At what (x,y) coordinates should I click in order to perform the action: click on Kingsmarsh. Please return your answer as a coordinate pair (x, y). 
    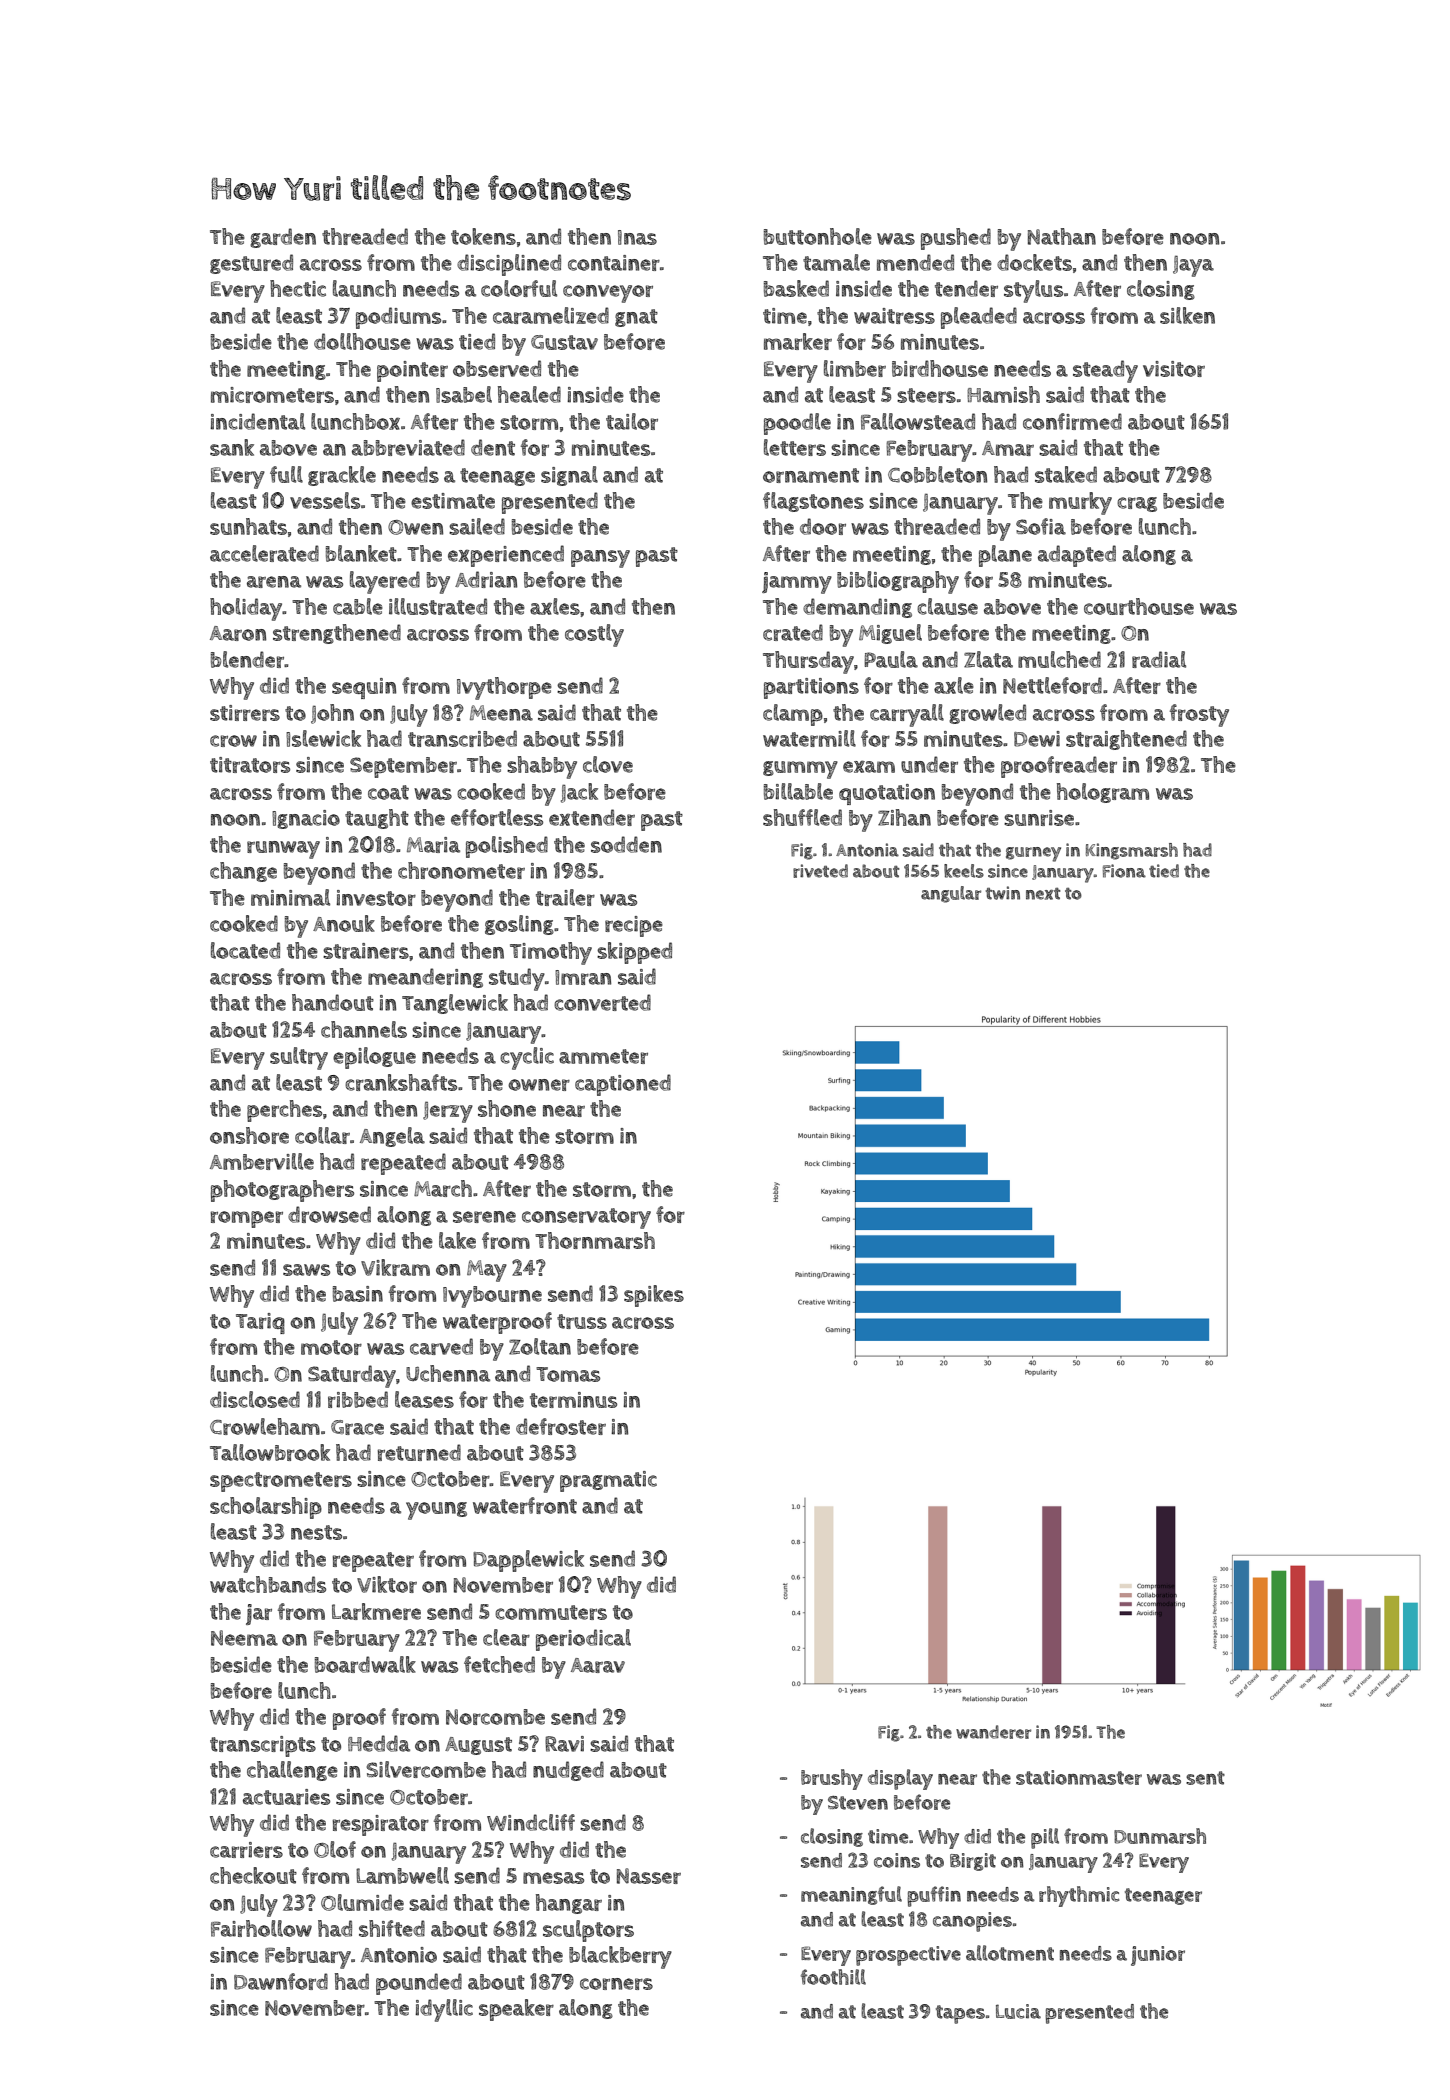
    Looking at the image, I should click on (1132, 851).
